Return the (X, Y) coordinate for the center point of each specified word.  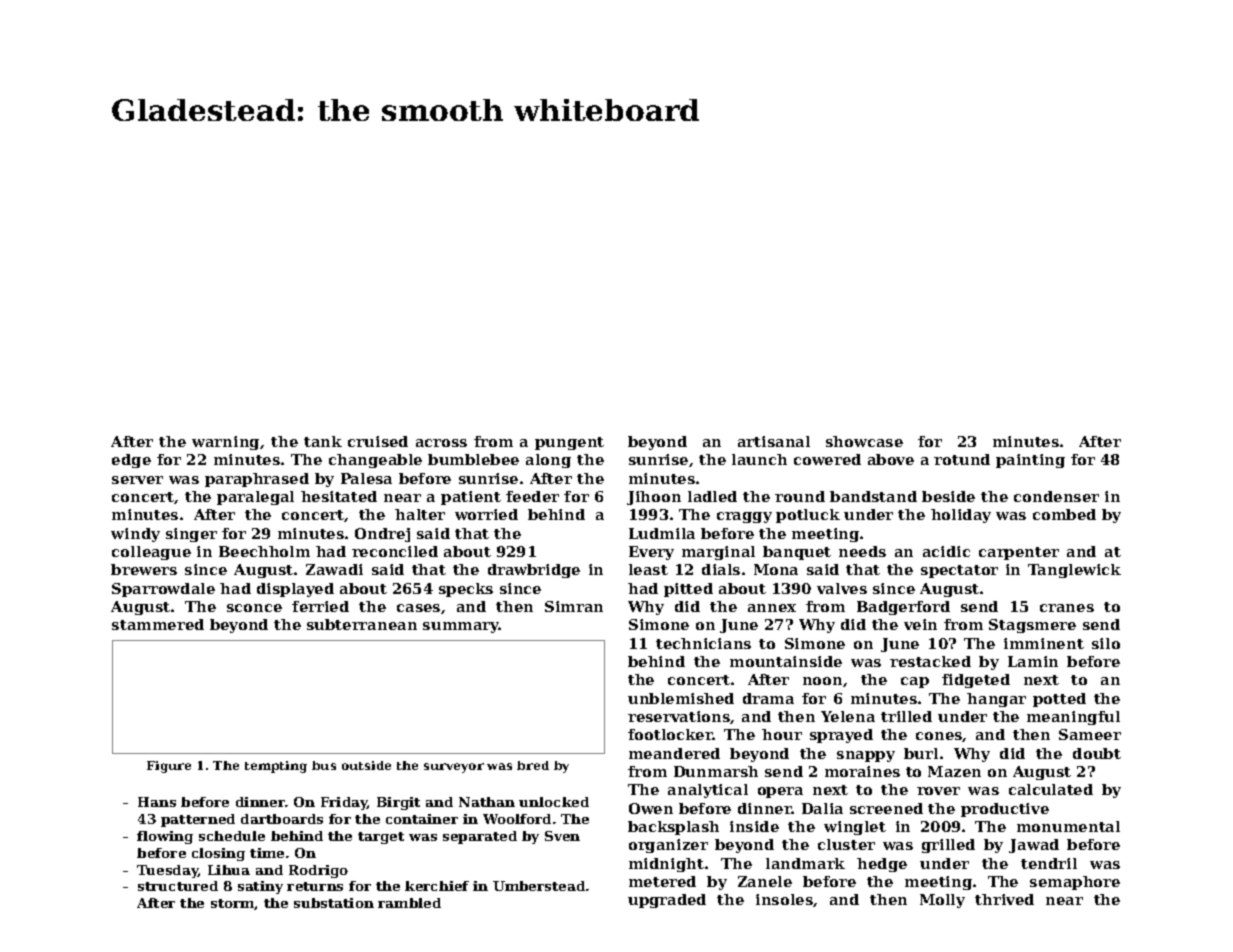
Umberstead (539, 886)
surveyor (454, 768)
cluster (846, 844)
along (548, 461)
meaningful (1073, 718)
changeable (375, 461)
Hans (157, 802)
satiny (260, 887)
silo (1106, 643)
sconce (254, 608)
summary (461, 627)
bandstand (873, 496)
